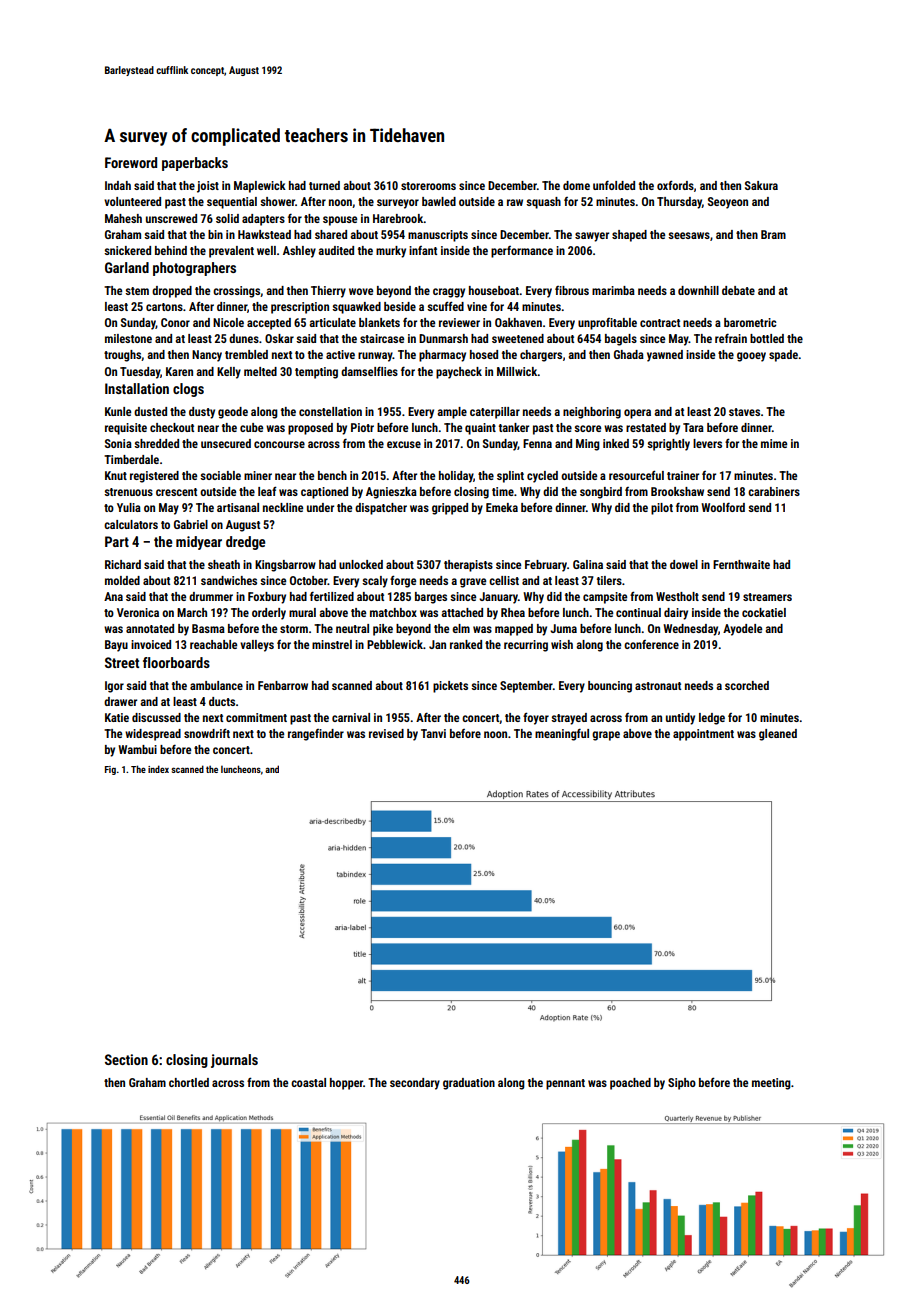 This screenshot has width=908, height=1316. I want to click on Foreword, so click(131, 162).
